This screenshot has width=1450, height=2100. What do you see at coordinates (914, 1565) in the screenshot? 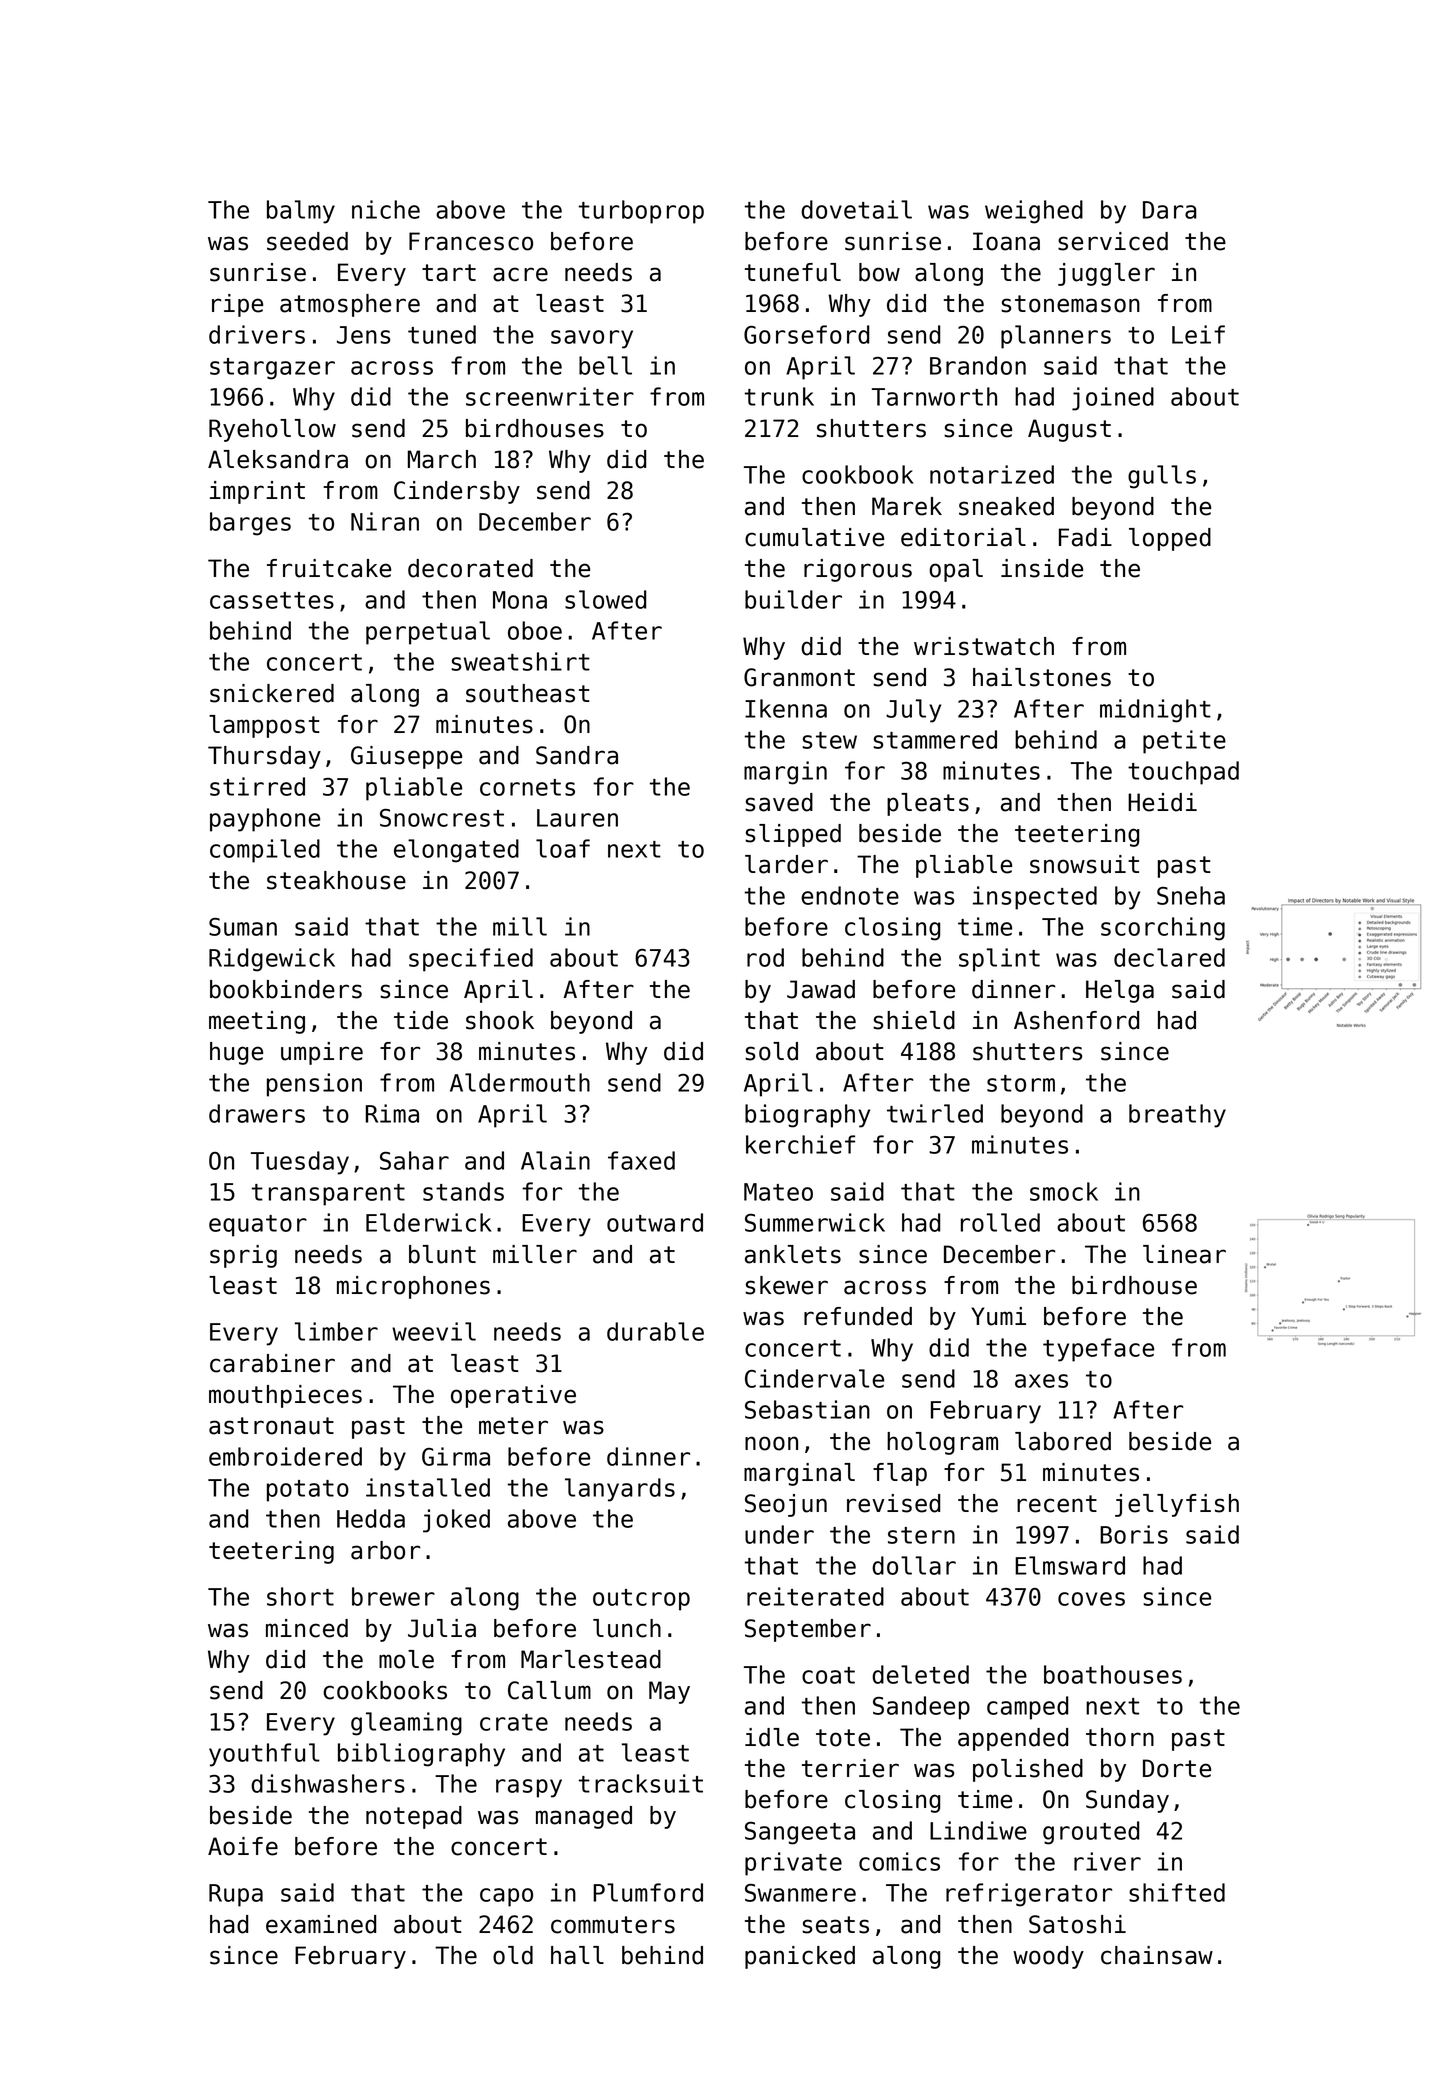
I see `dollar` at bounding box center [914, 1565].
